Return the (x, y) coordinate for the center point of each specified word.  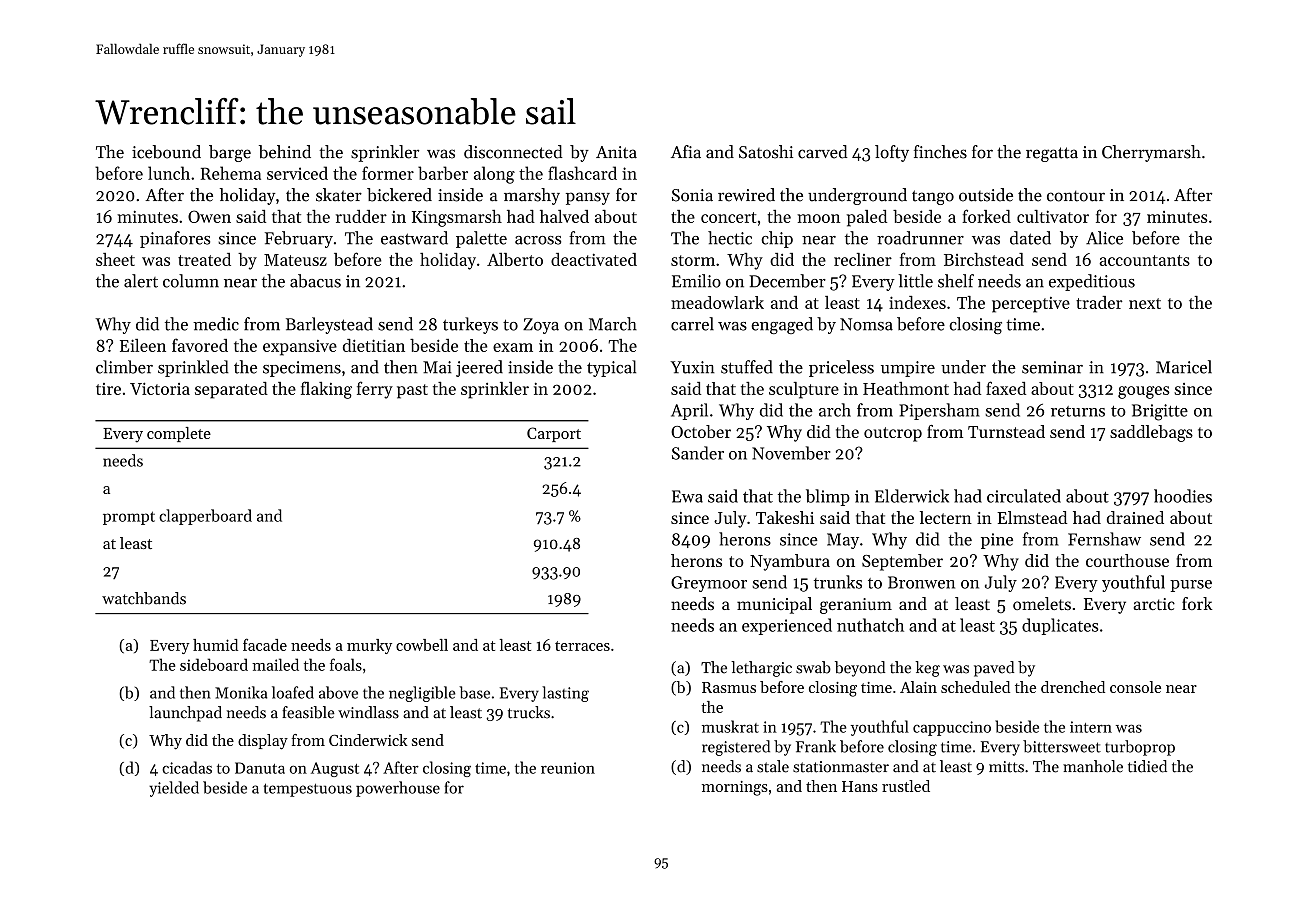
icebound (166, 152)
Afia (686, 152)
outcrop (893, 434)
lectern (946, 517)
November (791, 453)
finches (940, 152)
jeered (479, 368)
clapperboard (205, 517)
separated (231, 390)
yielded (174, 789)
